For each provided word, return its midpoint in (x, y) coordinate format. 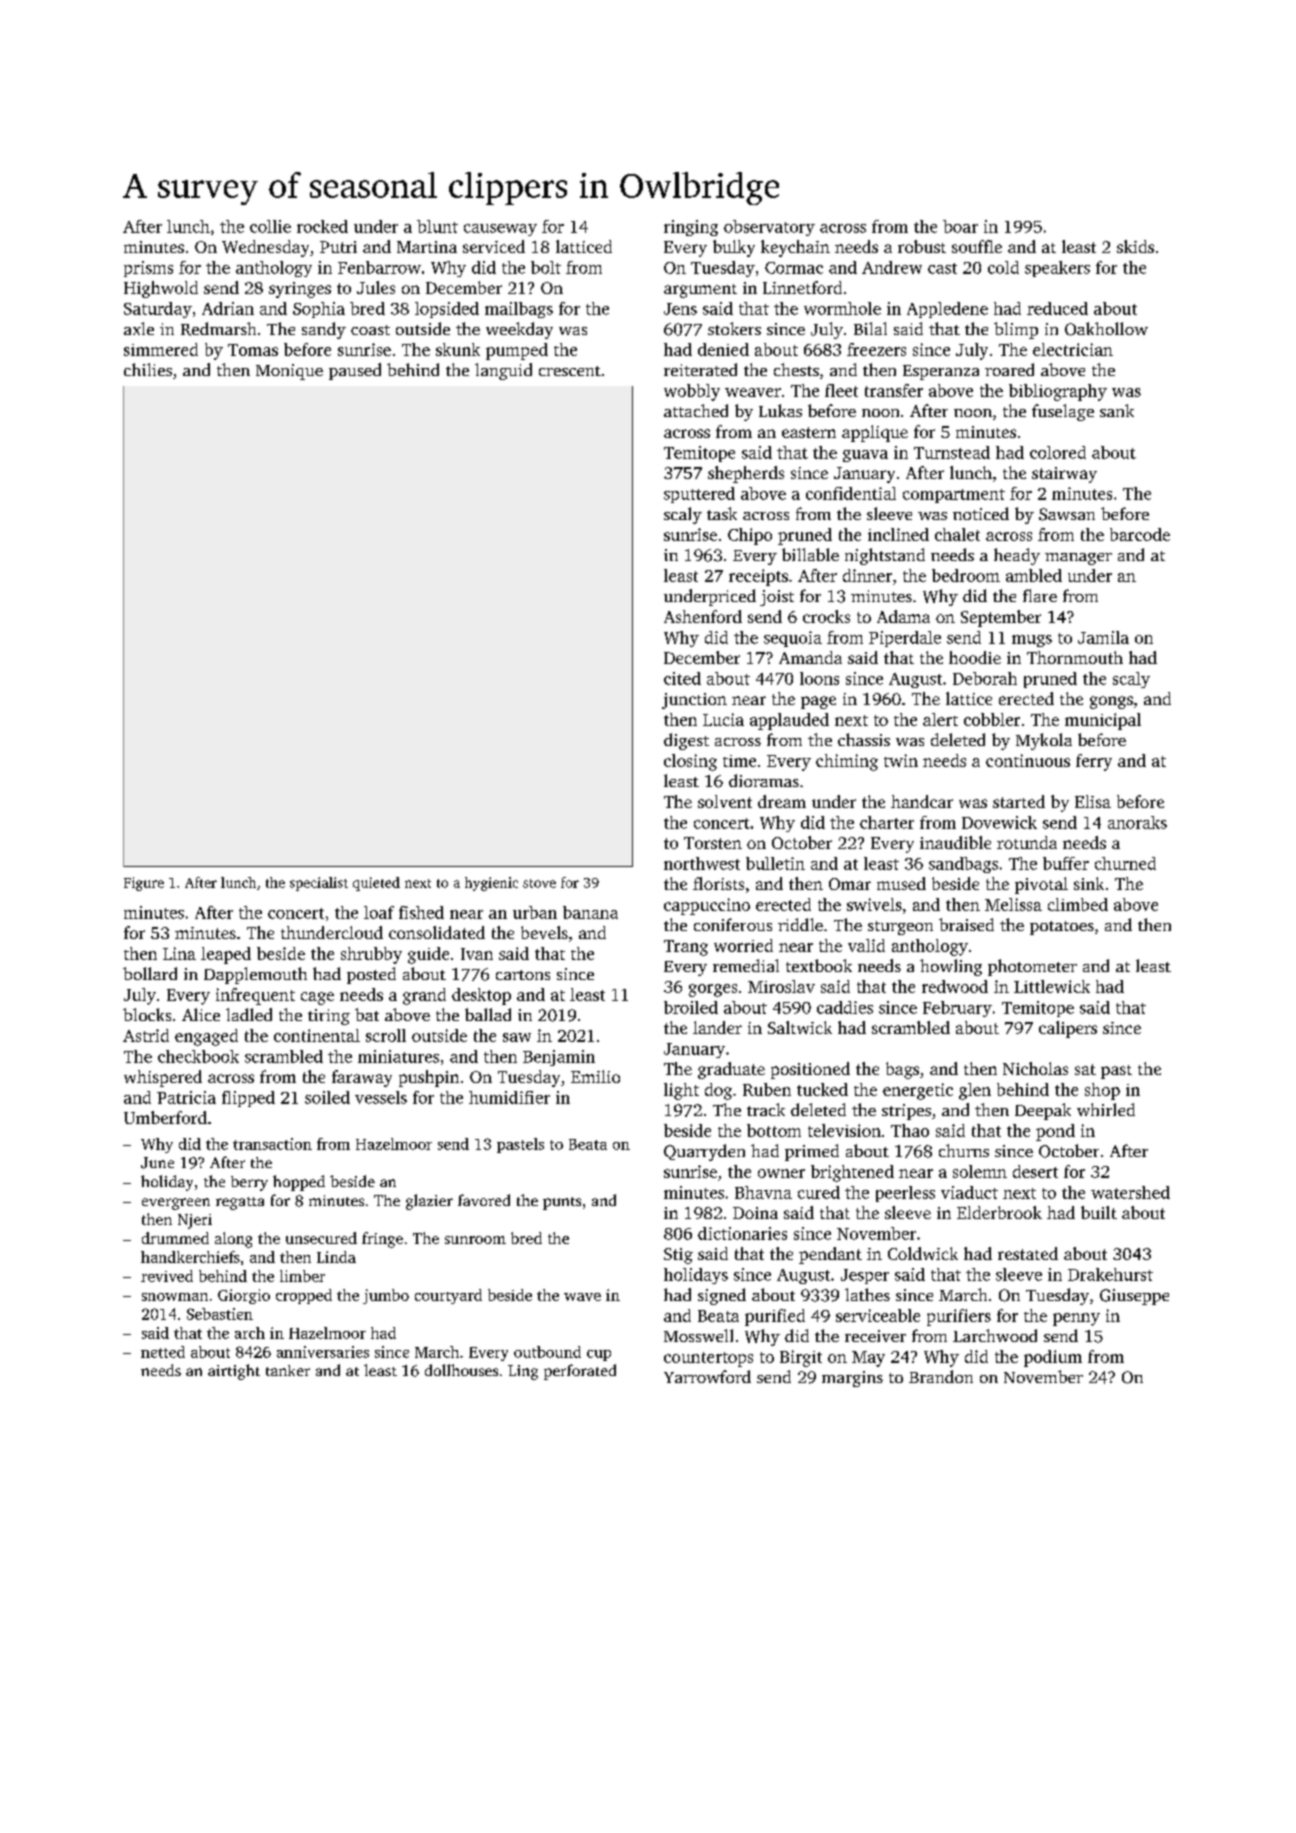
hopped (299, 1183)
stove (539, 883)
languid (503, 371)
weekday (519, 330)
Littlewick (1052, 986)
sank (1117, 410)
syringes (300, 290)
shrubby (371, 955)
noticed (981, 513)
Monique (289, 372)
